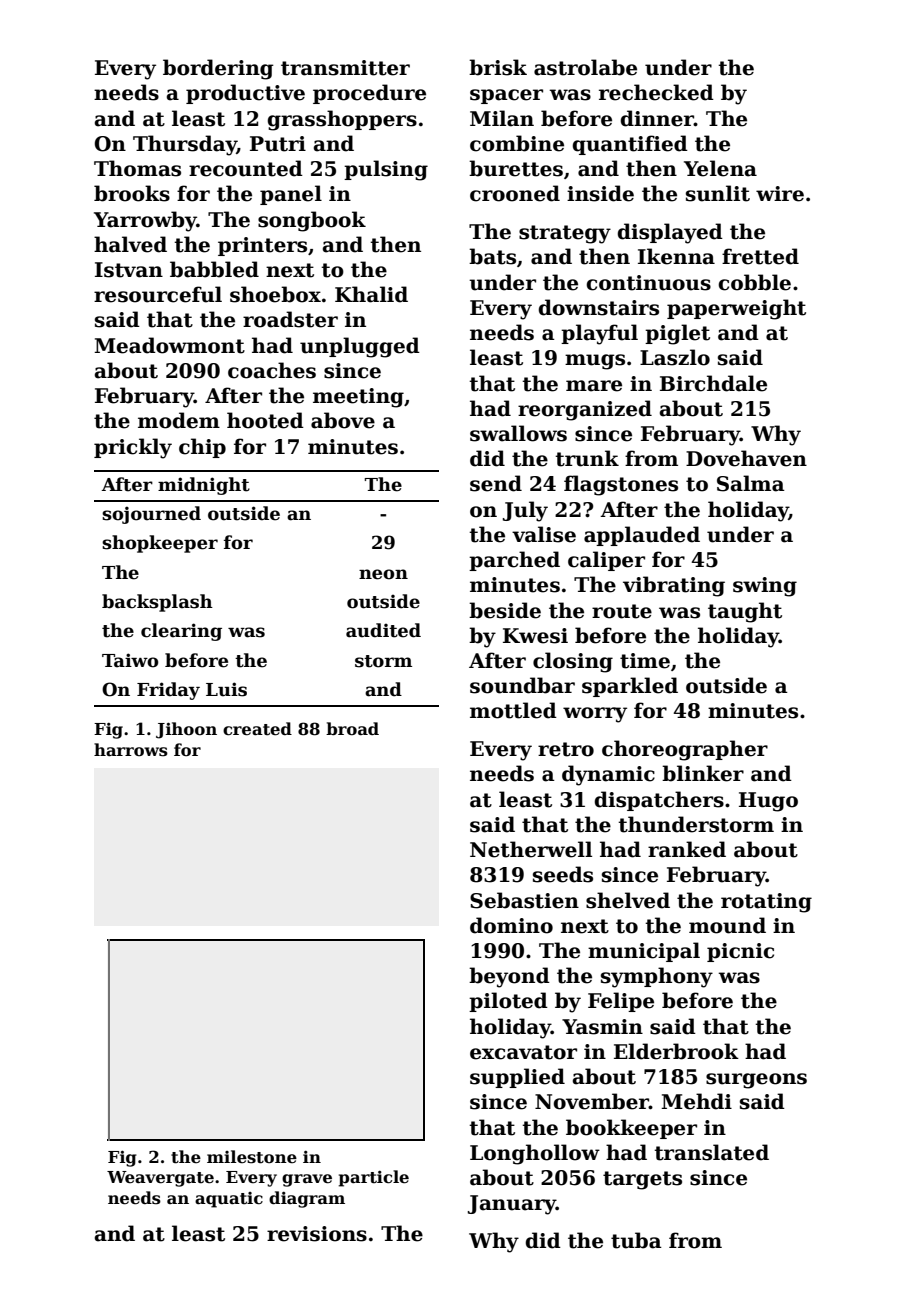 This image has width=908, height=1316. I want to click on choreographer, so click(685, 750).
